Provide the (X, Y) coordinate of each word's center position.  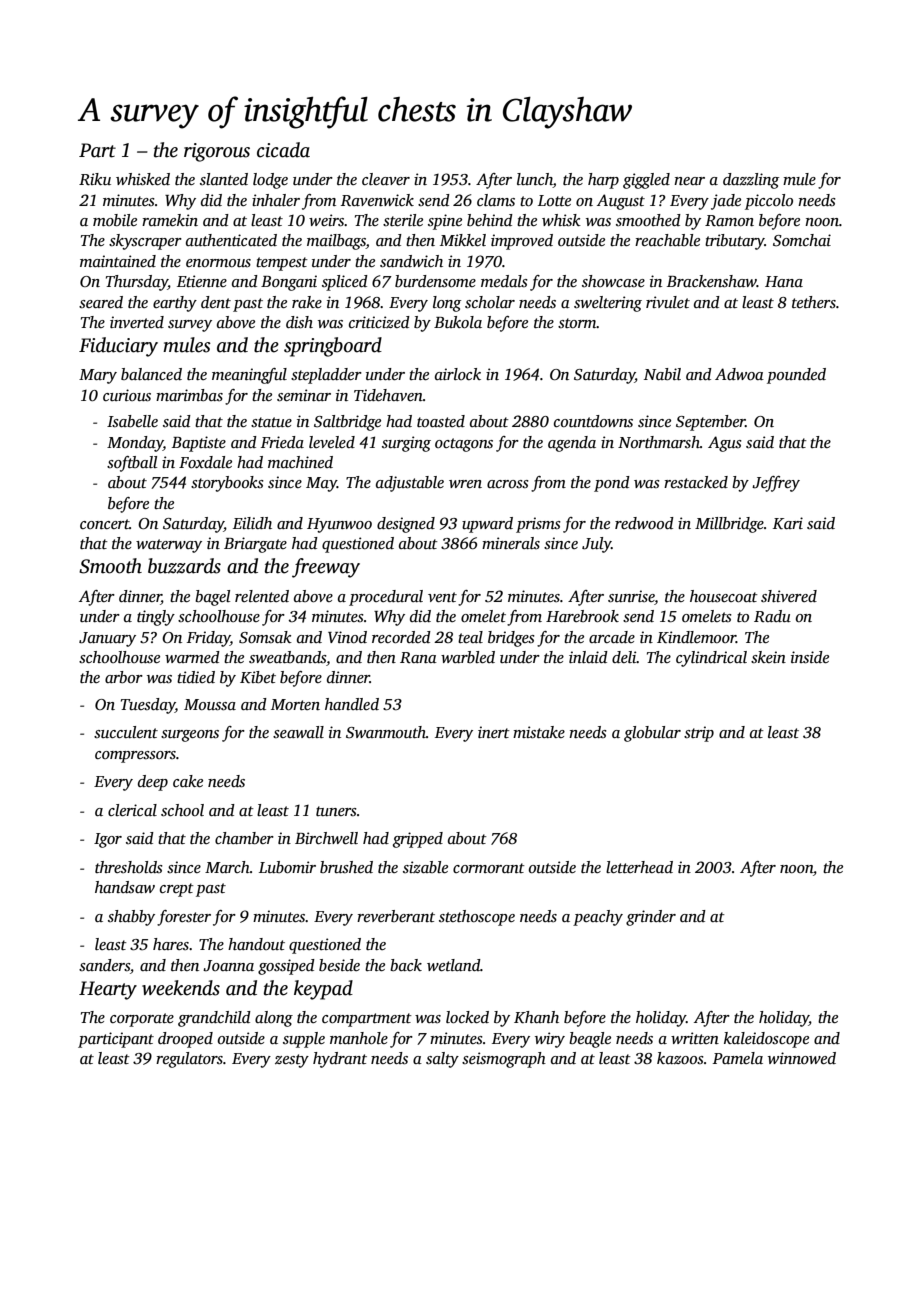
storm (577, 323)
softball (132, 464)
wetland (453, 965)
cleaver (386, 179)
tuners (336, 811)
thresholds (129, 867)
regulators (189, 1060)
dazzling (751, 181)
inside (810, 657)
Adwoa (739, 374)
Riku (95, 179)
